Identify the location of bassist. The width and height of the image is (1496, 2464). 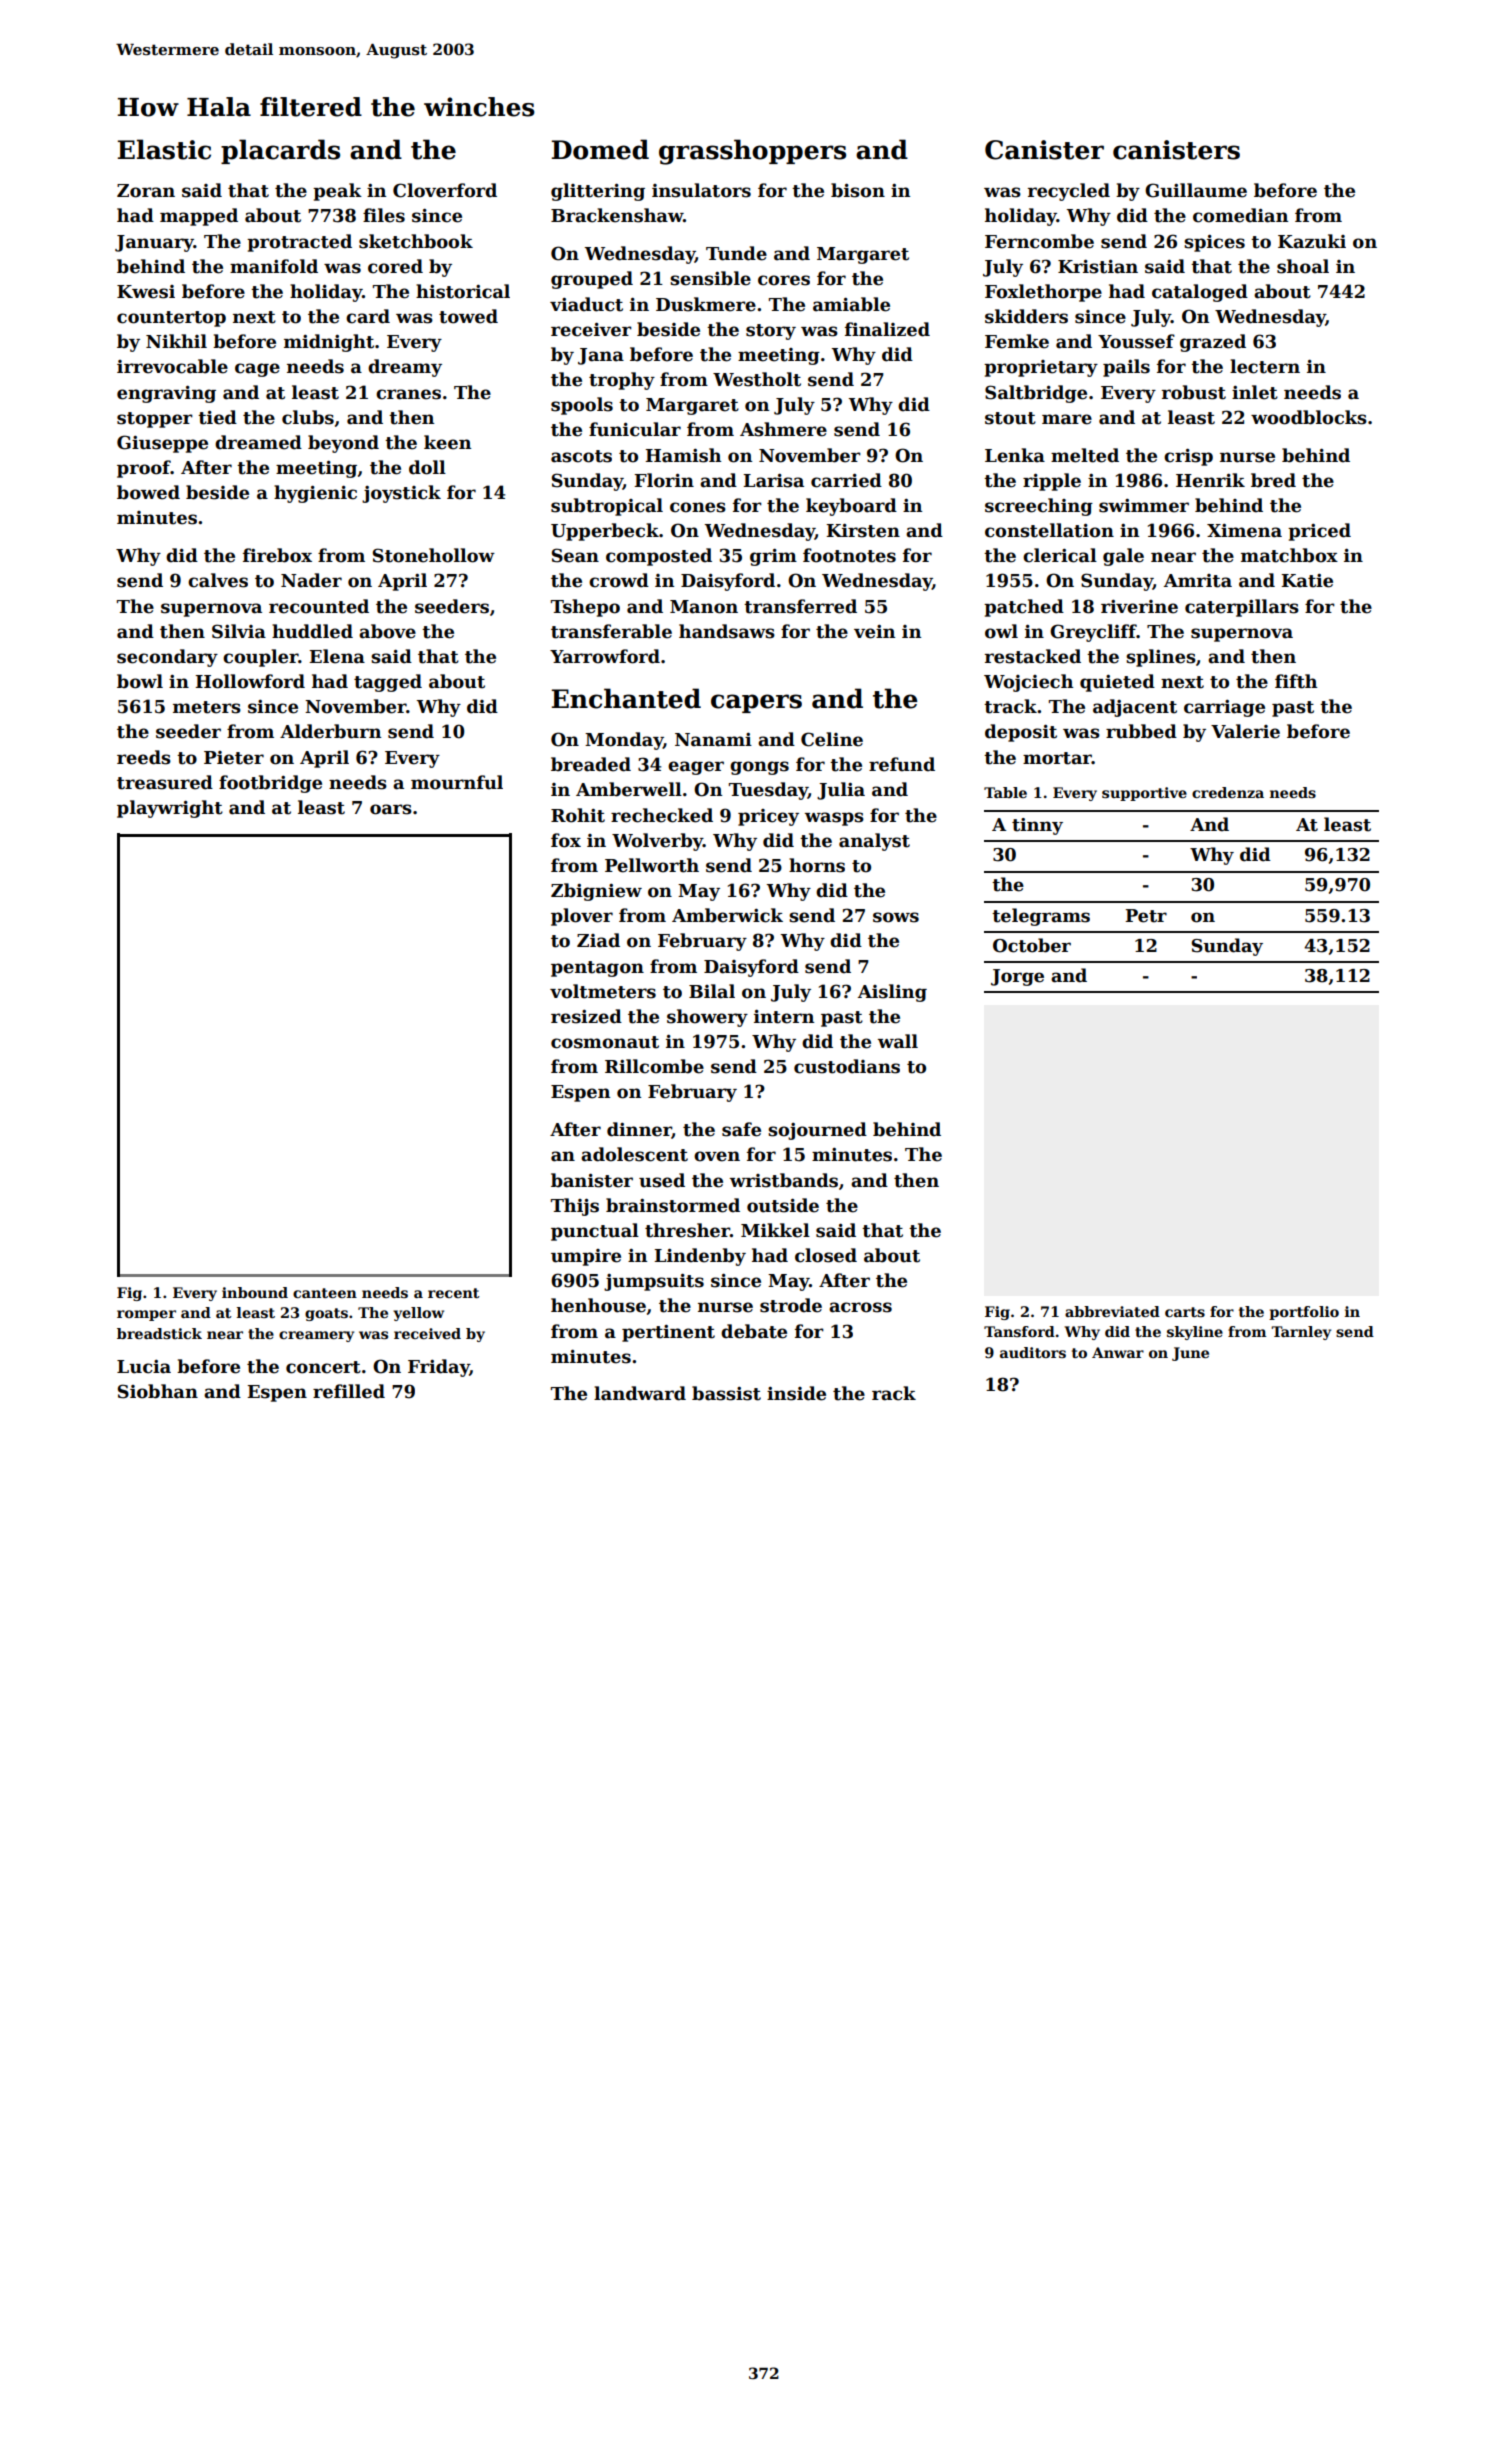
(726, 1393).
